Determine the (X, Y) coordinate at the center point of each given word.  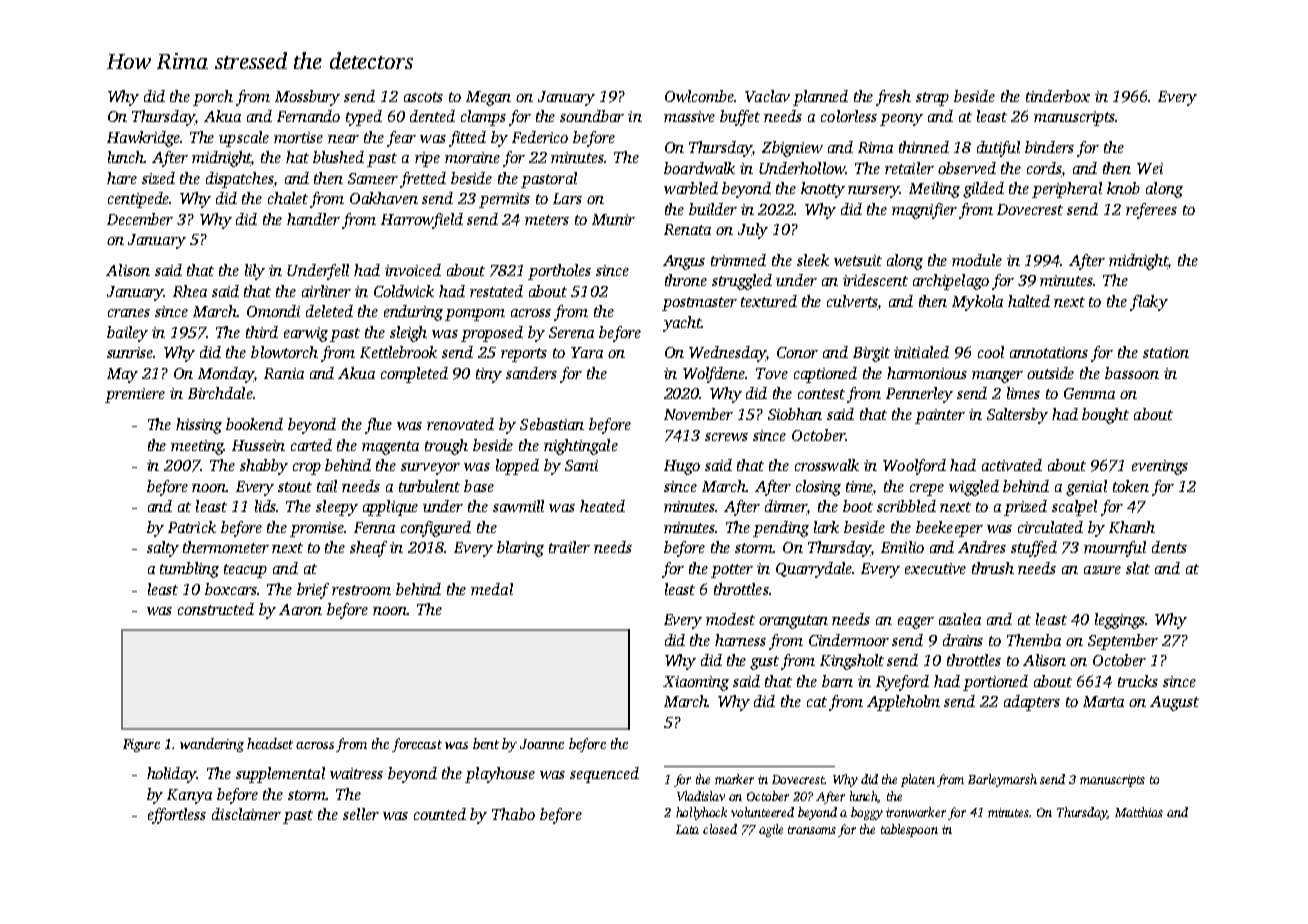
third (262, 332)
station (1166, 352)
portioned (995, 683)
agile (771, 830)
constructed (216, 609)
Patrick (192, 527)
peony (901, 120)
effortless (177, 816)
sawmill (518, 506)
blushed (338, 157)
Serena (571, 332)
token (1131, 486)
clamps (483, 118)
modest (730, 619)
